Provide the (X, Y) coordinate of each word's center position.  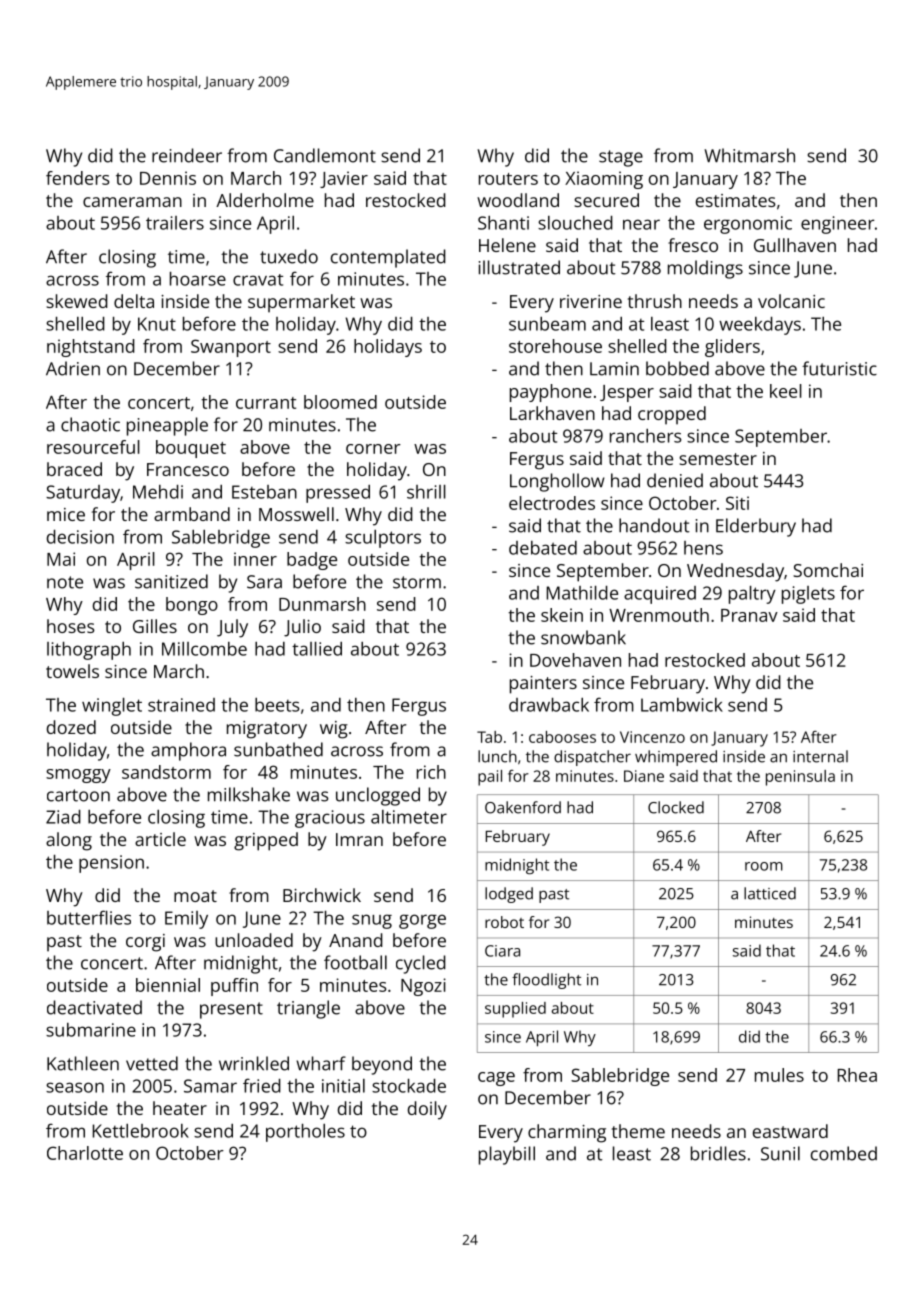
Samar (210, 1086)
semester (718, 459)
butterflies (89, 917)
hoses (71, 626)
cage (496, 1079)
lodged (509, 895)
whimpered (676, 758)
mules (779, 1075)
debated (543, 548)
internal (820, 756)
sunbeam (547, 324)
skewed (77, 301)
